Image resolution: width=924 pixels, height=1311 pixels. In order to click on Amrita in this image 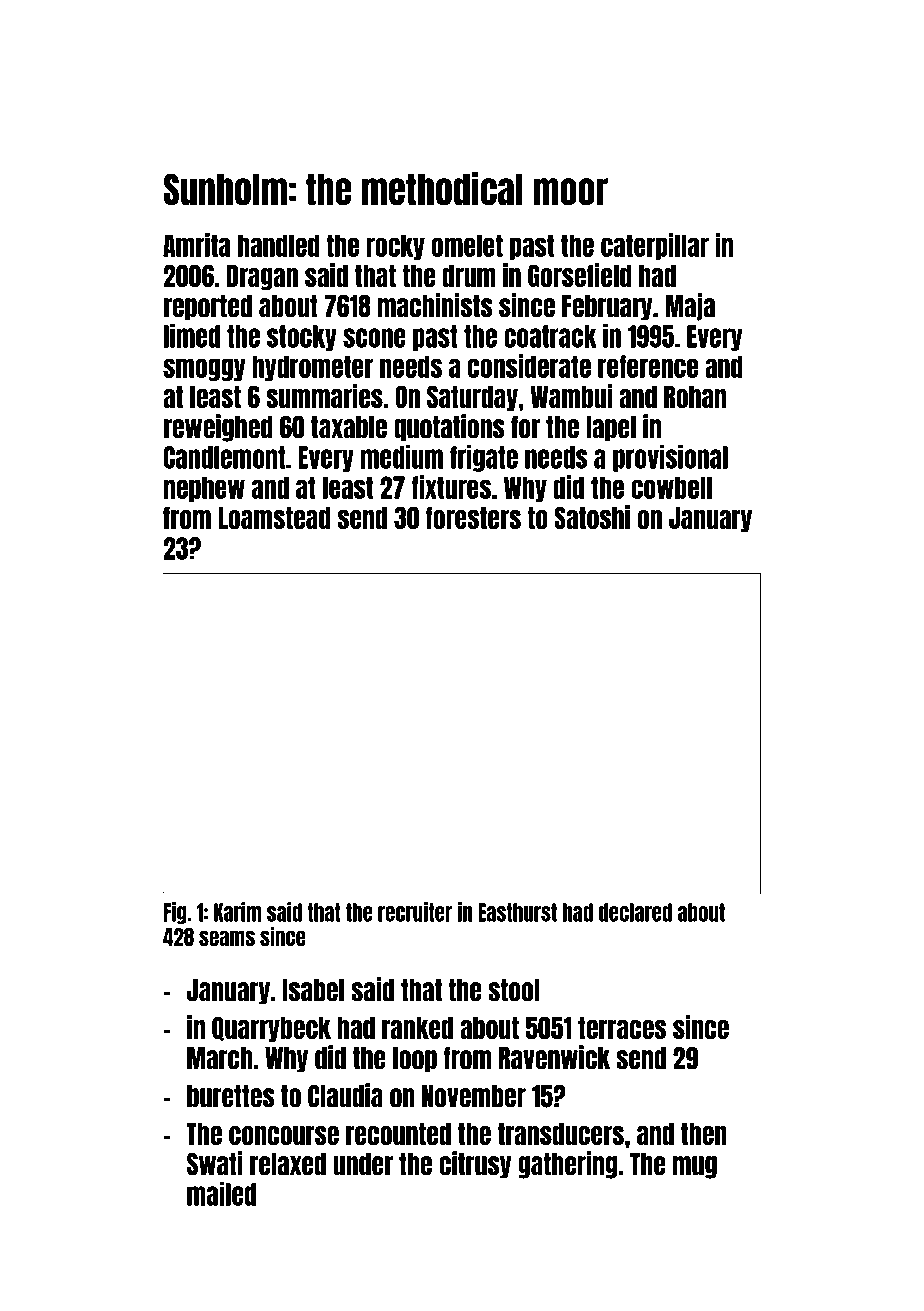, I will do `click(196, 245)`.
